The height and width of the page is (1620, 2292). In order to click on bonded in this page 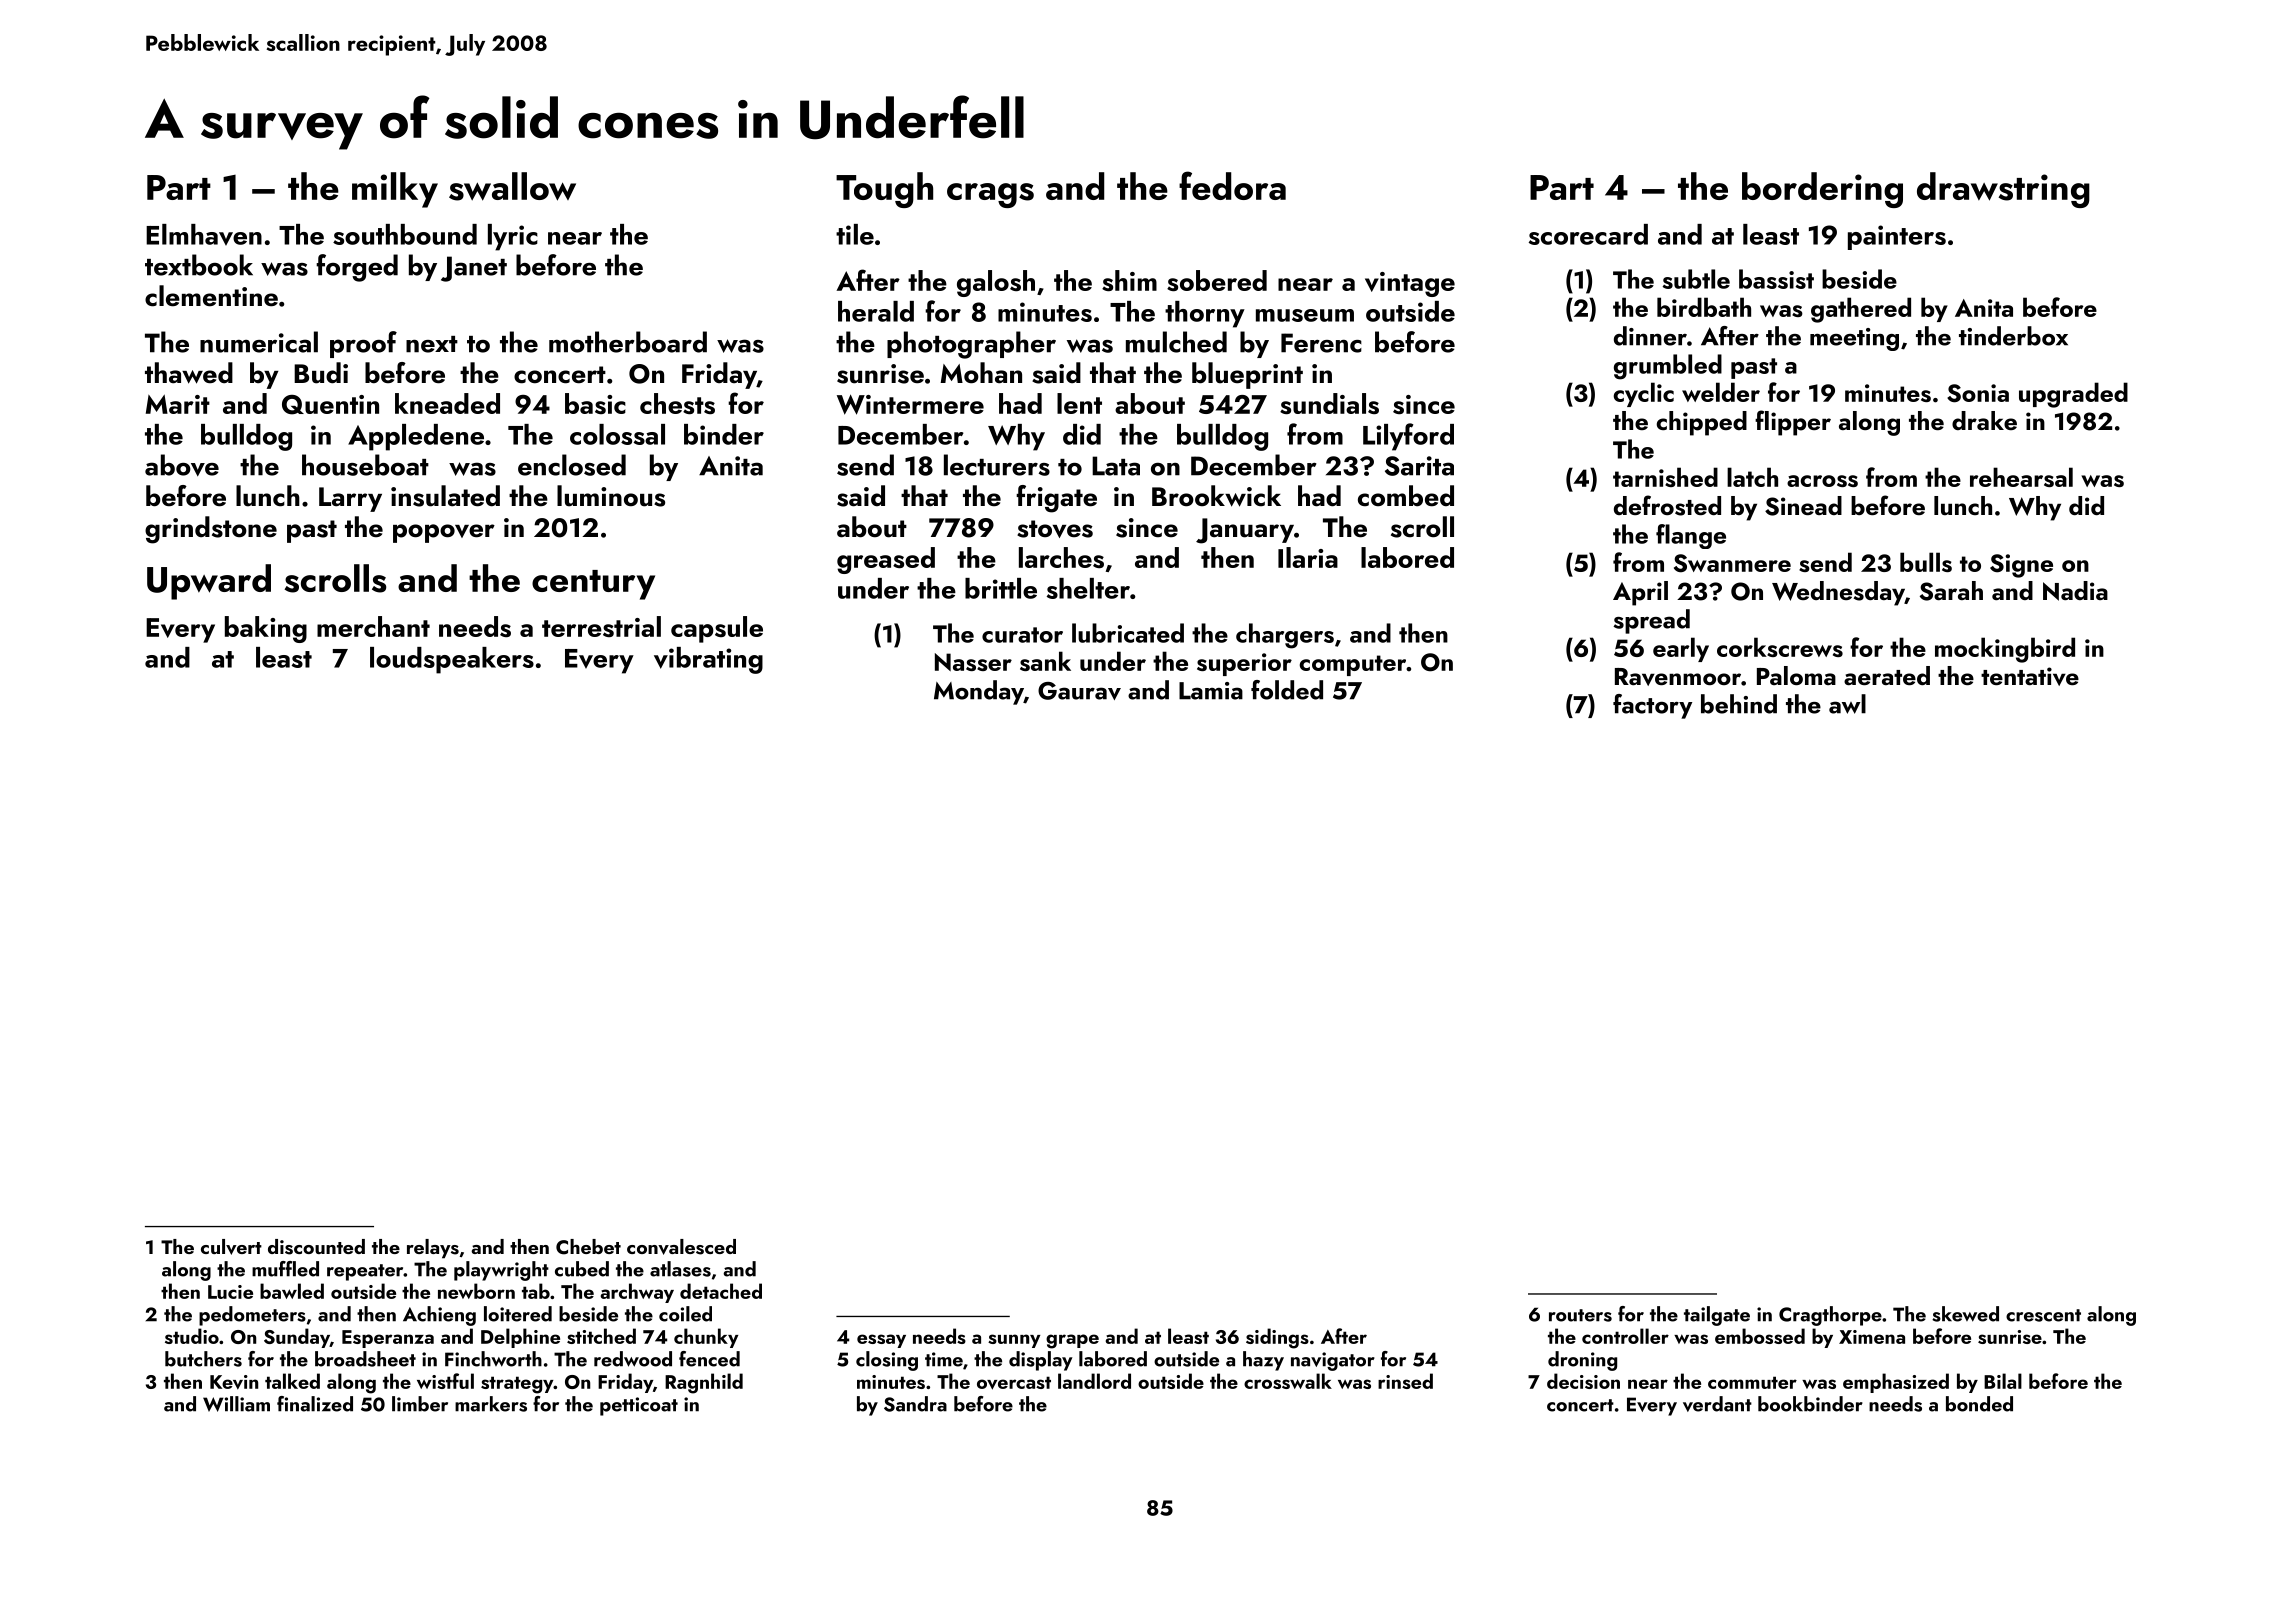, I will do `click(1979, 1404)`.
